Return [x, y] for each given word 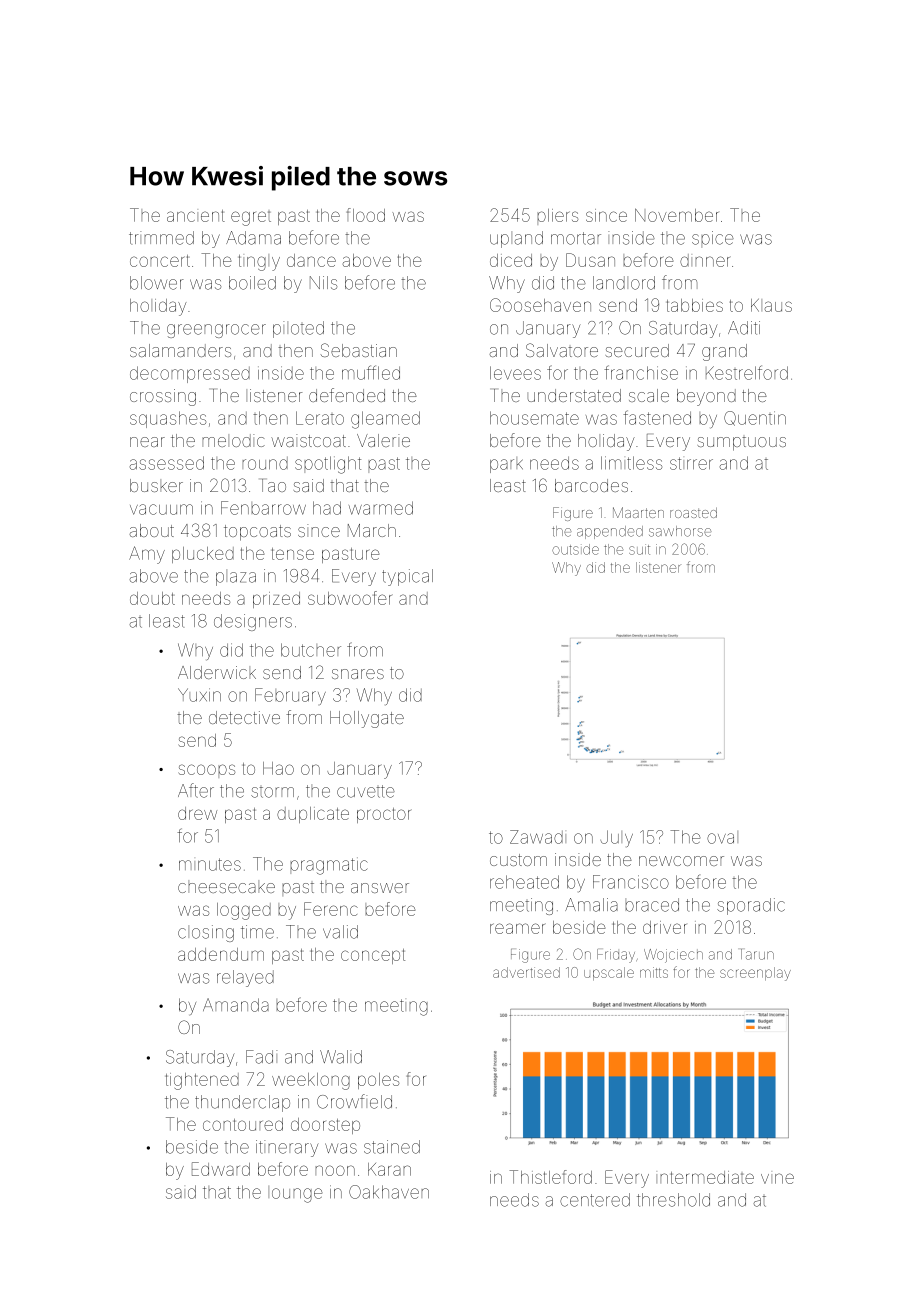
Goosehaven [540, 305]
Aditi [744, 328]
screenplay [755, 974]
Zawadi [538, 837]
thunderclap [242, 1103]
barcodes [591, 485]
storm [272, 792]
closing [206, 933]
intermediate [705, 1177]
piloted [298, 329]
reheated [524, 882]
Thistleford [551, 1177]
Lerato [320, 418]
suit [639, 549]
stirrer [691, 463]
